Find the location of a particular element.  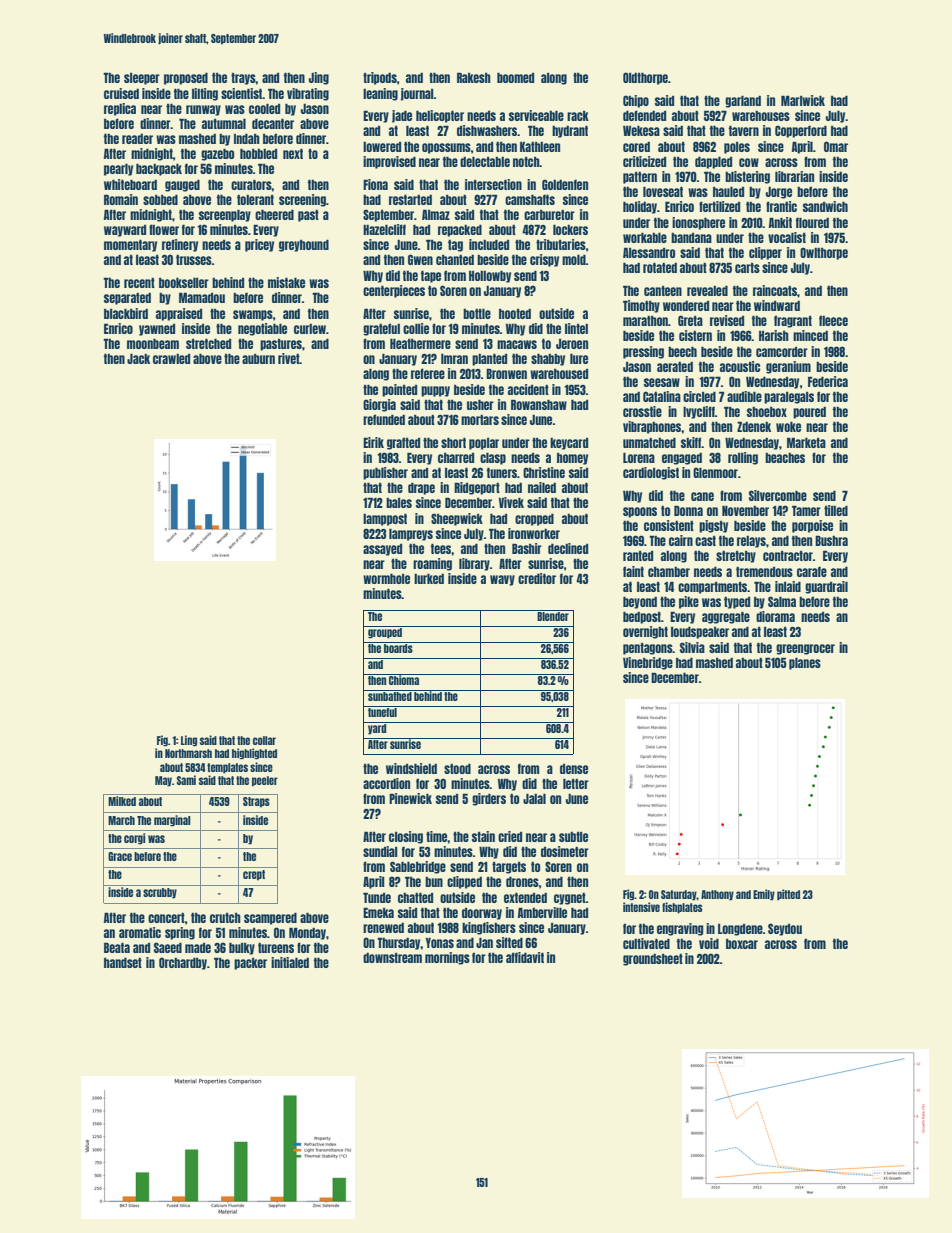

Bronwen is located at coordinates (506, 373).
